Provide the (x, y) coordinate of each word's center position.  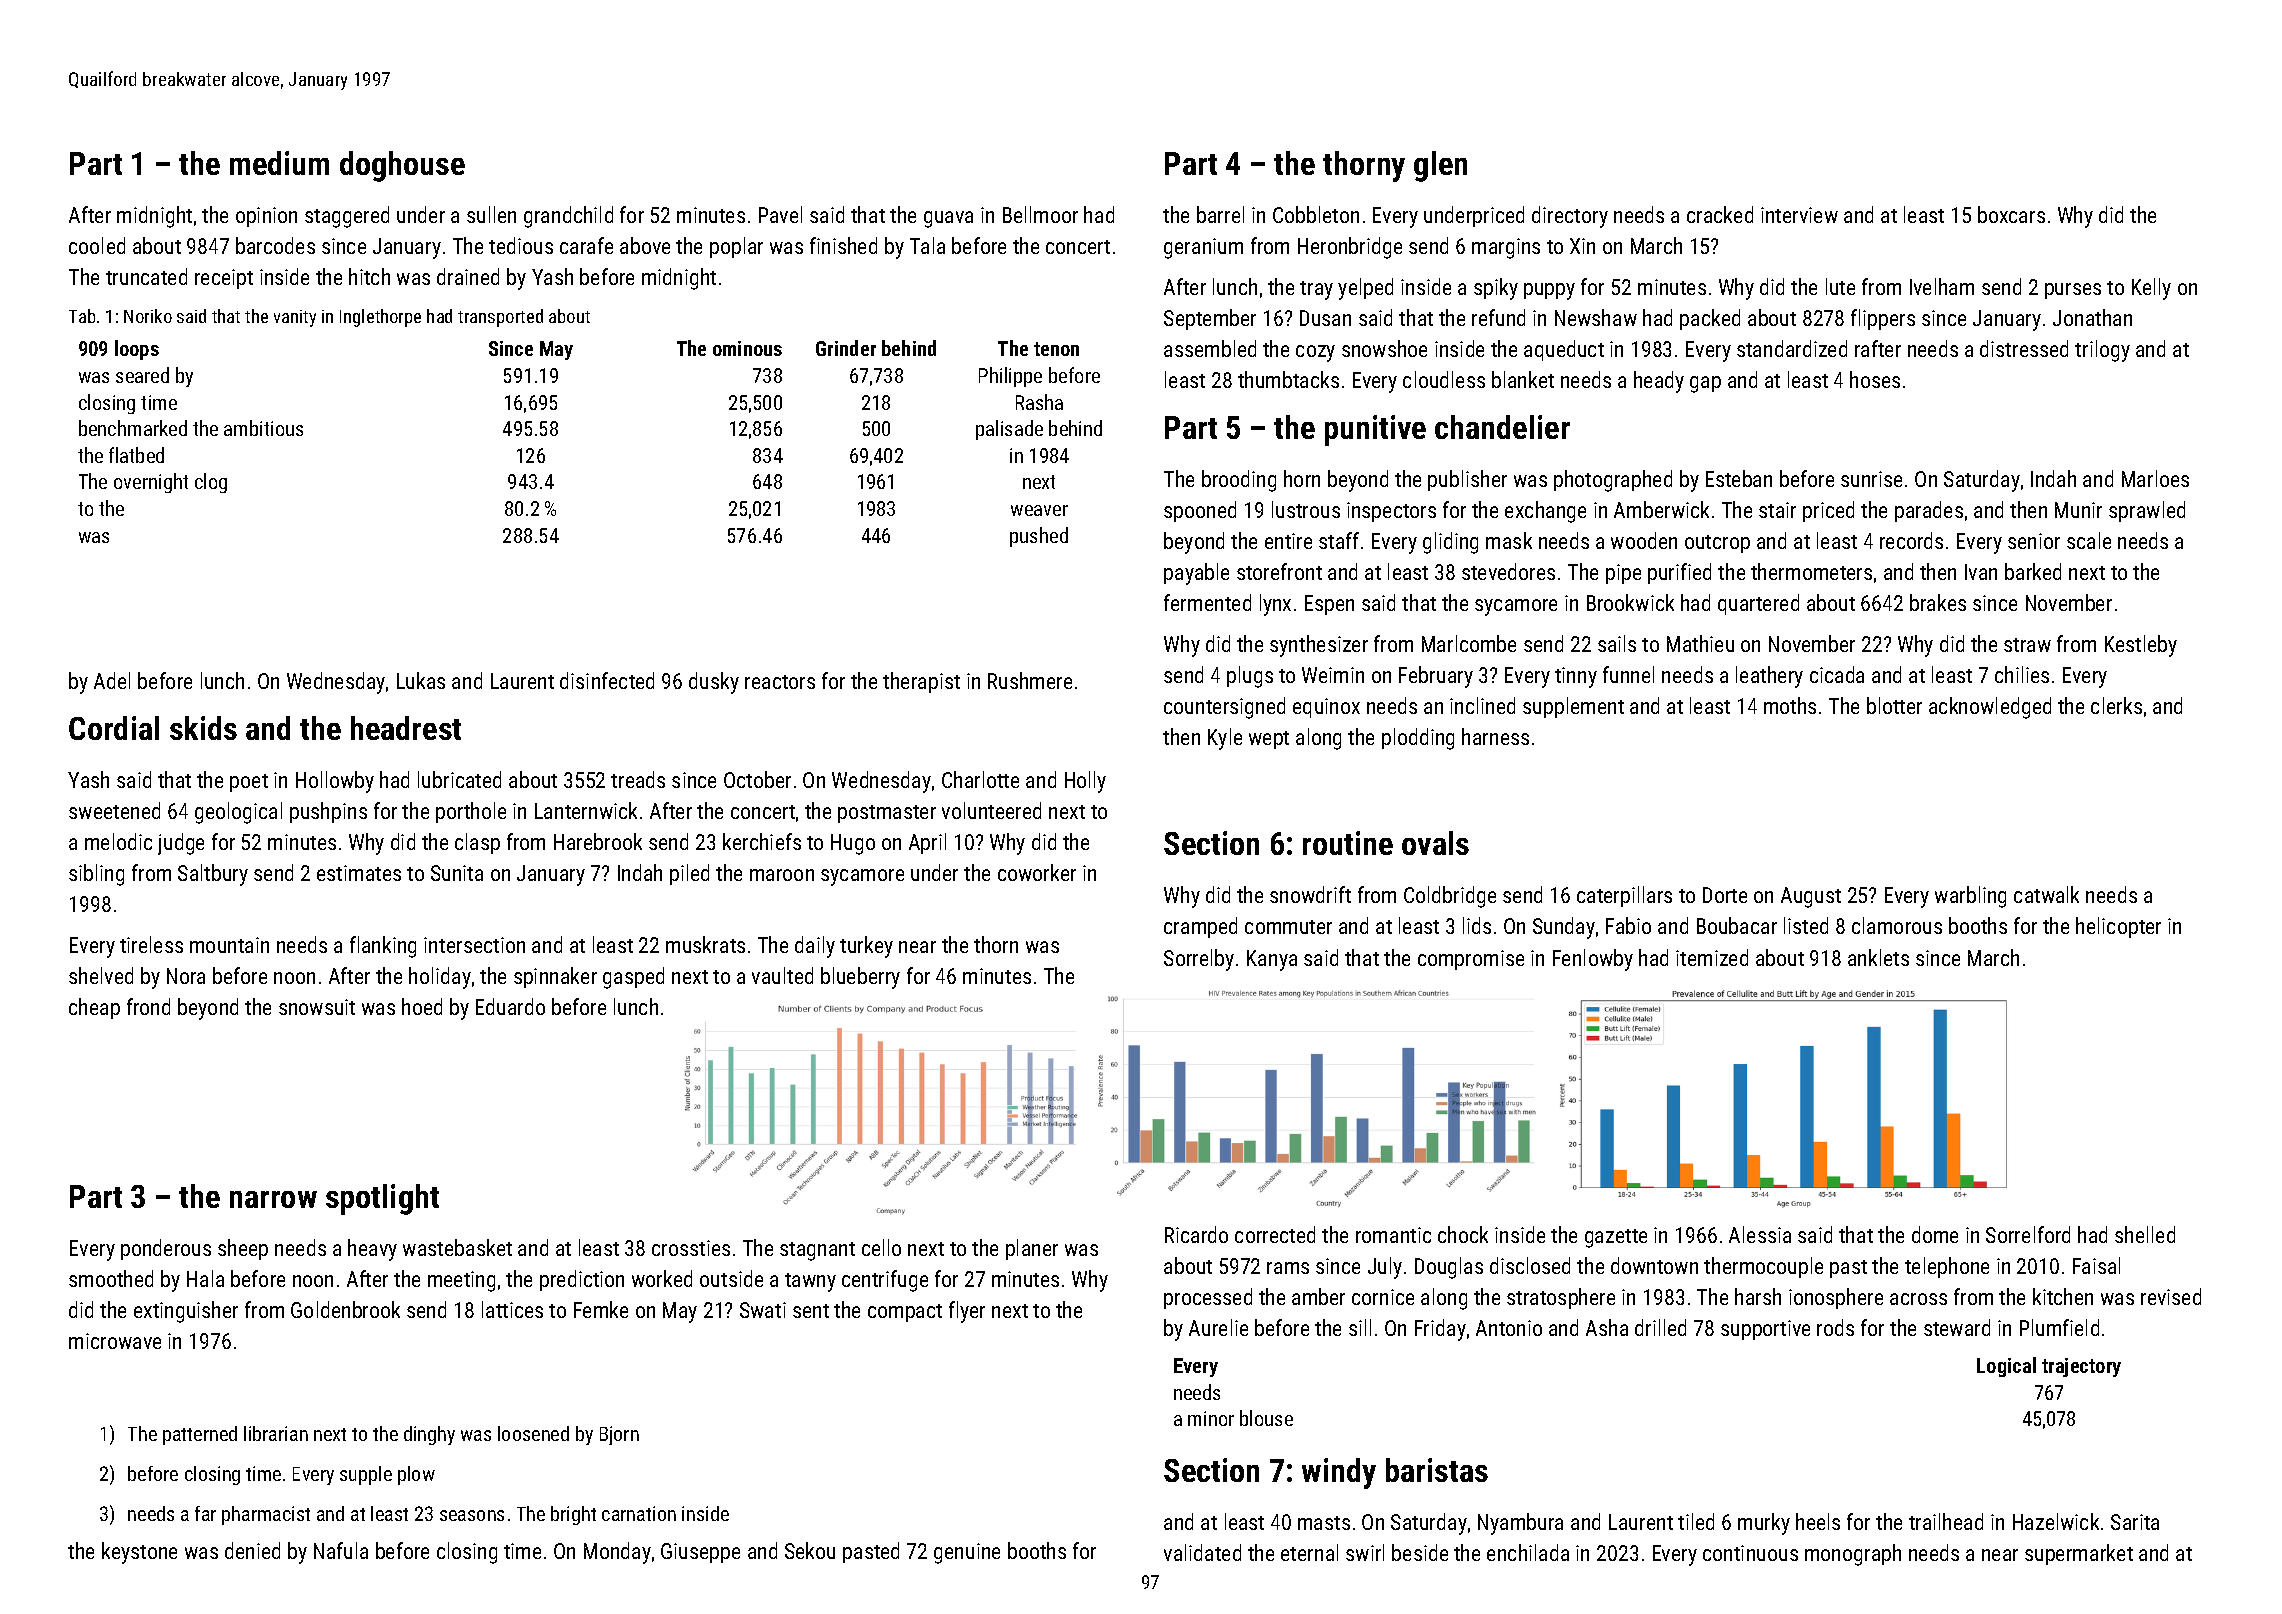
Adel (112, 680)
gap (1705, 384)
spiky (1496, 289)
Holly (1085, 782)
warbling (1970, 897)
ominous (747, 348)
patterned (200, 1435)
